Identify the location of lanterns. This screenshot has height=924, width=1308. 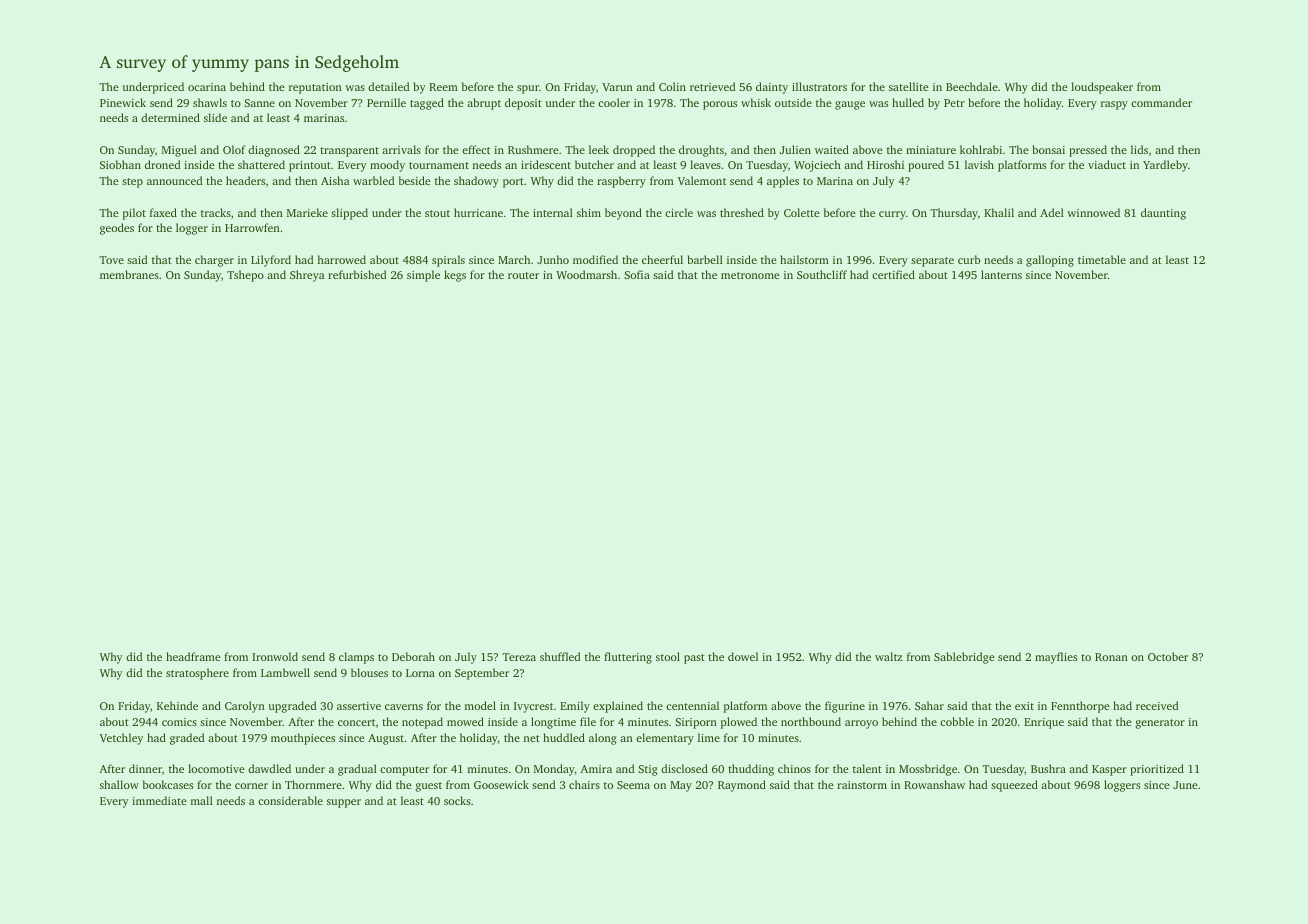
(1001, 274).
